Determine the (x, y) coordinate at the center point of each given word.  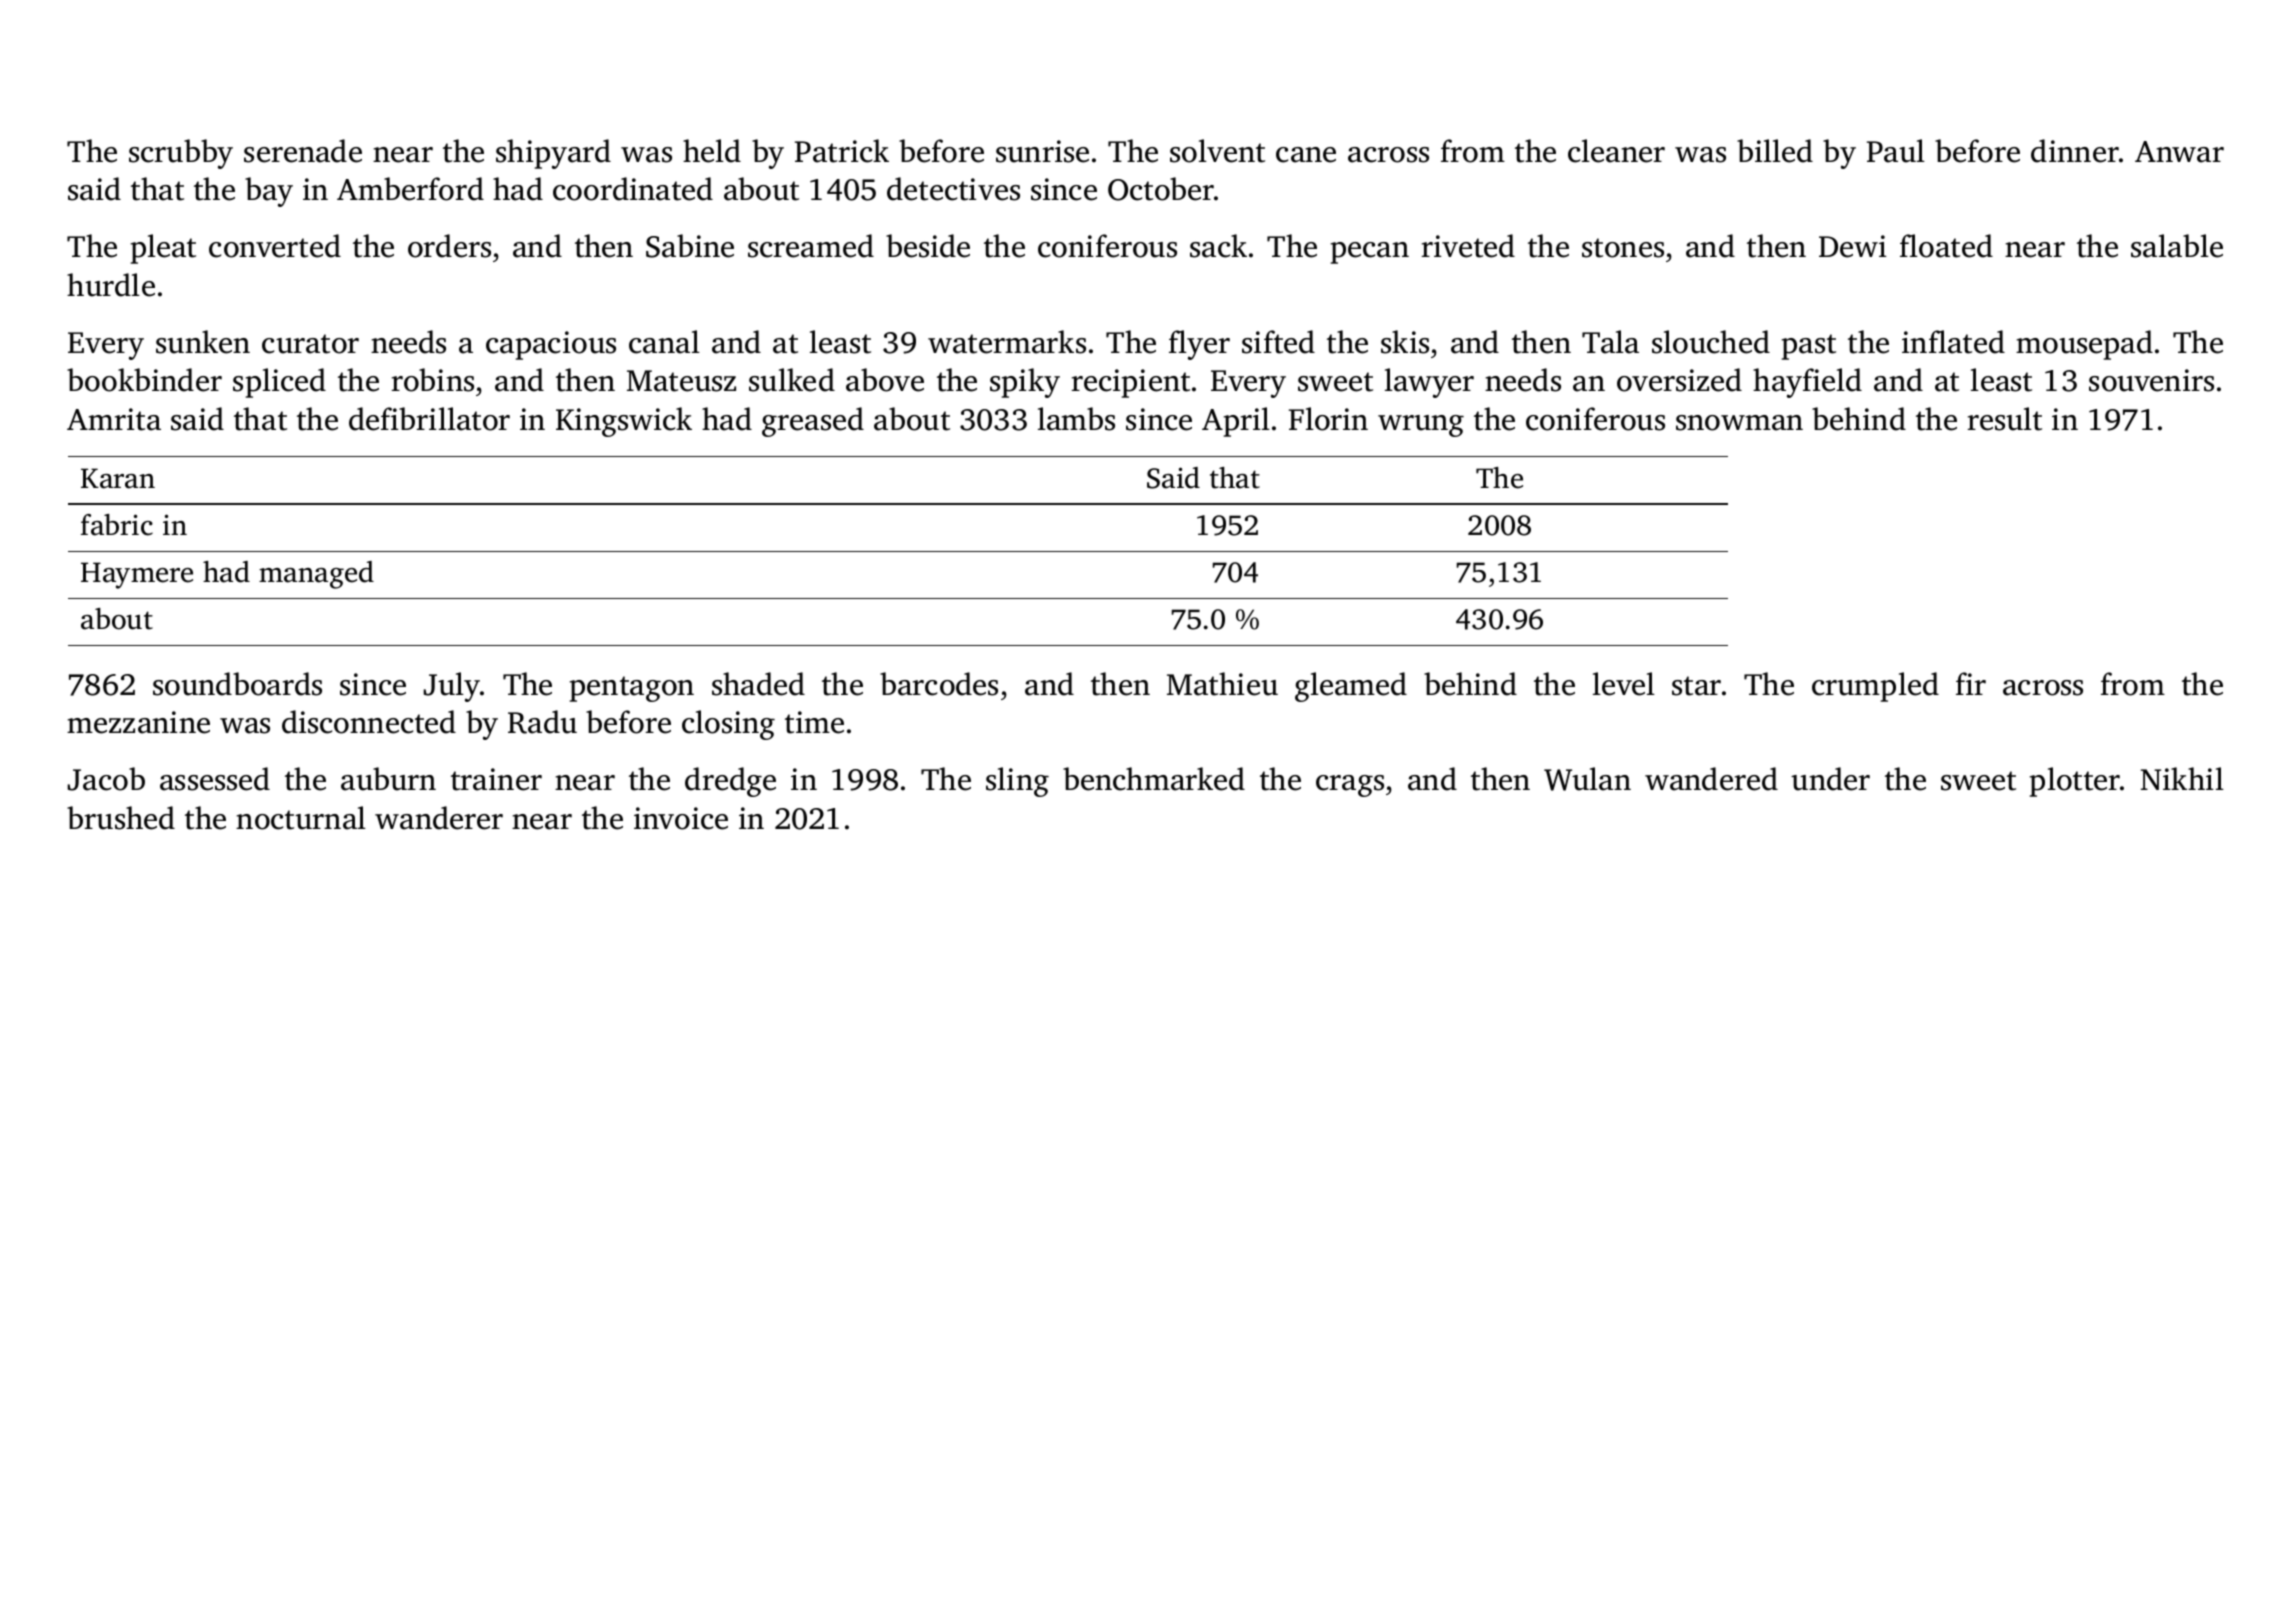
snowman (1739, 423)
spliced (279, 383)
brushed (121, 818)
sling (1017, 782)
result (2004, 419)
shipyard (553, 154)
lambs (1076, 419)
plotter (2075, 782)
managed (316, 575)
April (1236, 422)
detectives (953, 189)
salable (2177, 246)
